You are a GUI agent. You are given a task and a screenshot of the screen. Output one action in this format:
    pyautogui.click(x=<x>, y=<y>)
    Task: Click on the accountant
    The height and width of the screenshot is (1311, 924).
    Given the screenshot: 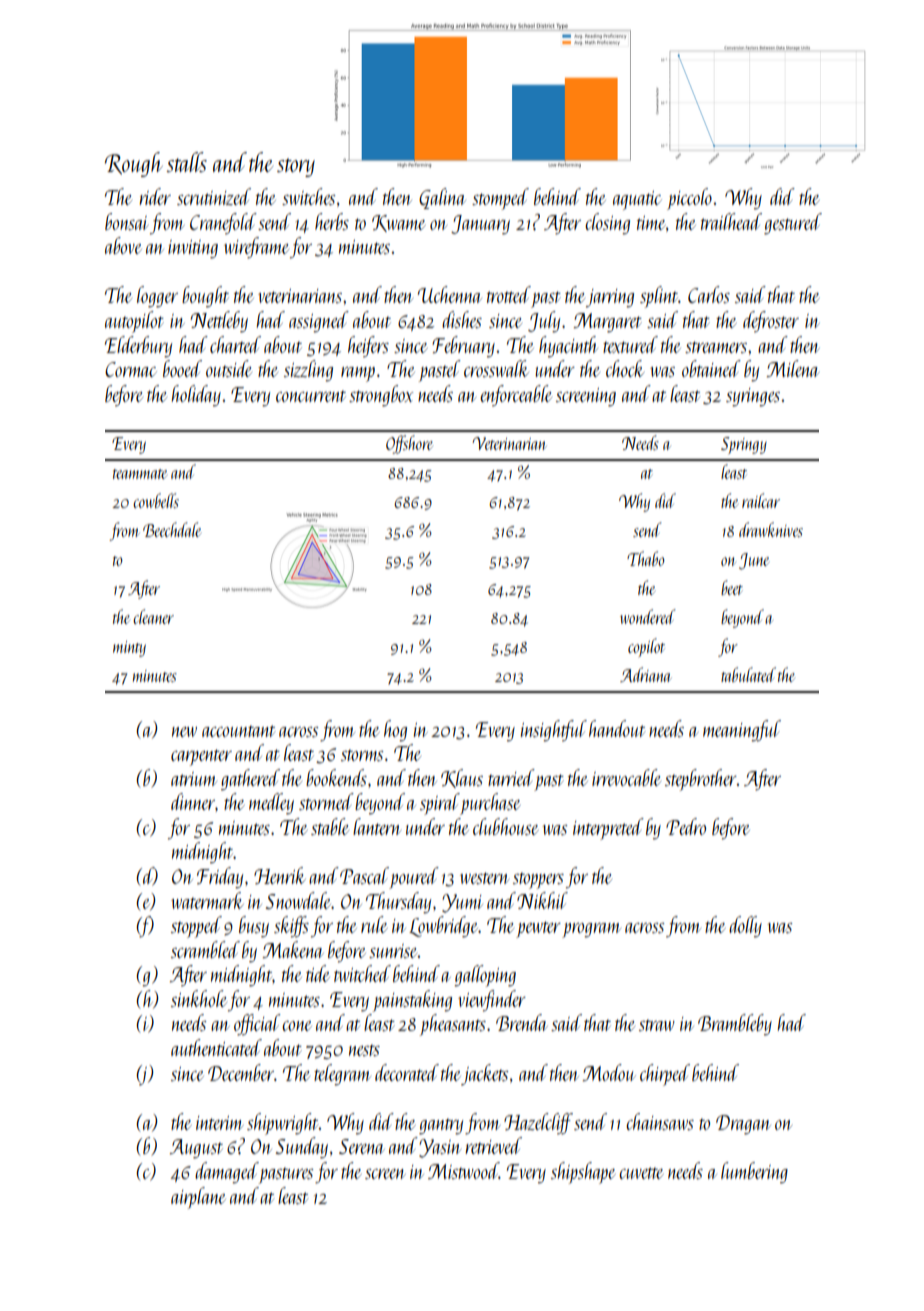 What is the action you would take?
    pyautogui.click(x=238, y=731)
